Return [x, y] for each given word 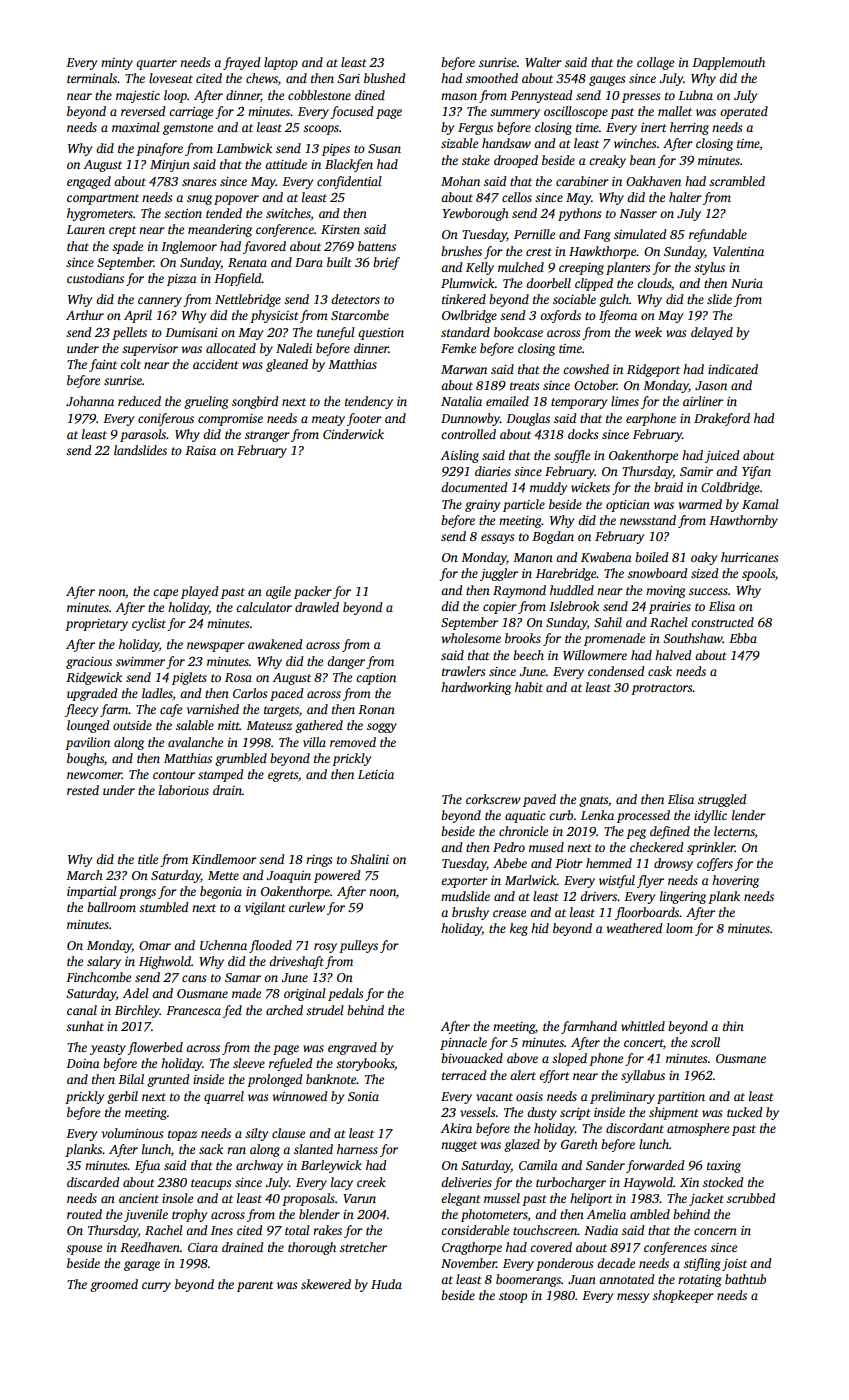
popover [236, 200]
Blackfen [349, 165]
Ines [222, 1230]
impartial [92, 892]
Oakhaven [653, 181]
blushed [384, 78]
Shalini [369, 859]
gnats [593, 801]
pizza [182, 280]
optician [628, 506]
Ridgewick [94, 678]
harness [357, 1149]
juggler [499, 574]
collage [655, 63]
